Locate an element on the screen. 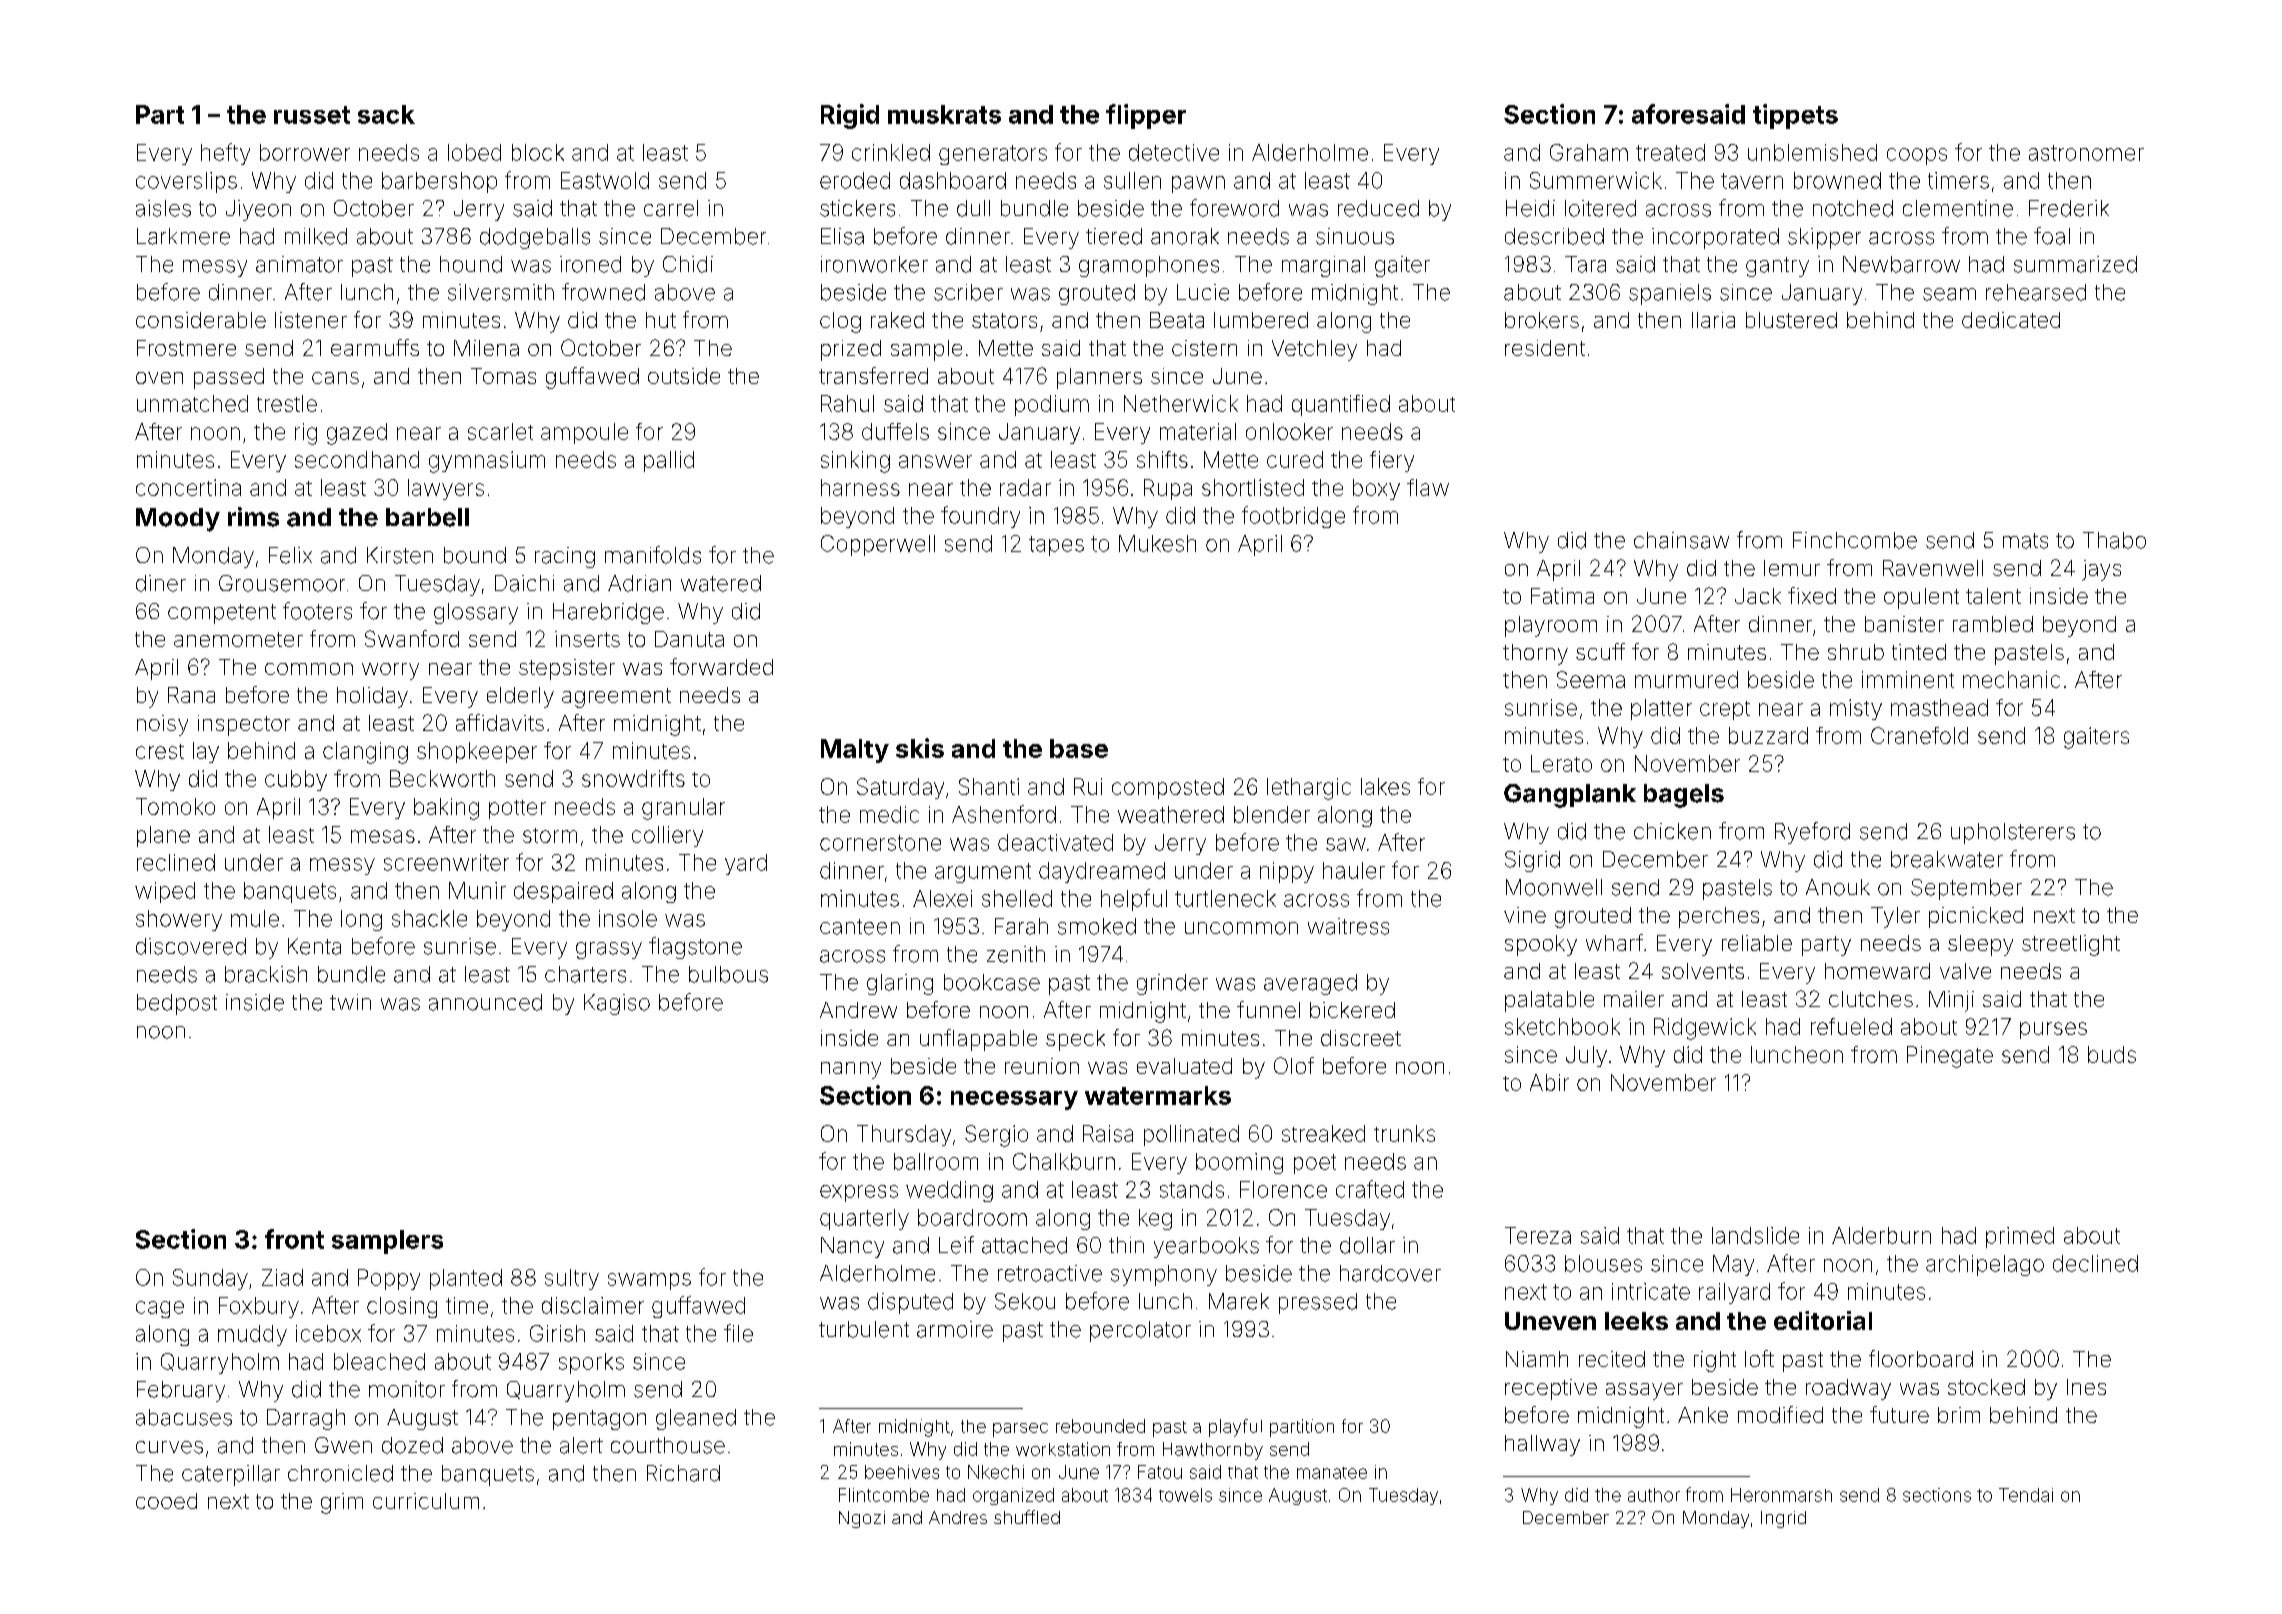 The height and width of the screenshot is (1614, 2282). towels is located at coordinates (1185, 1495).
